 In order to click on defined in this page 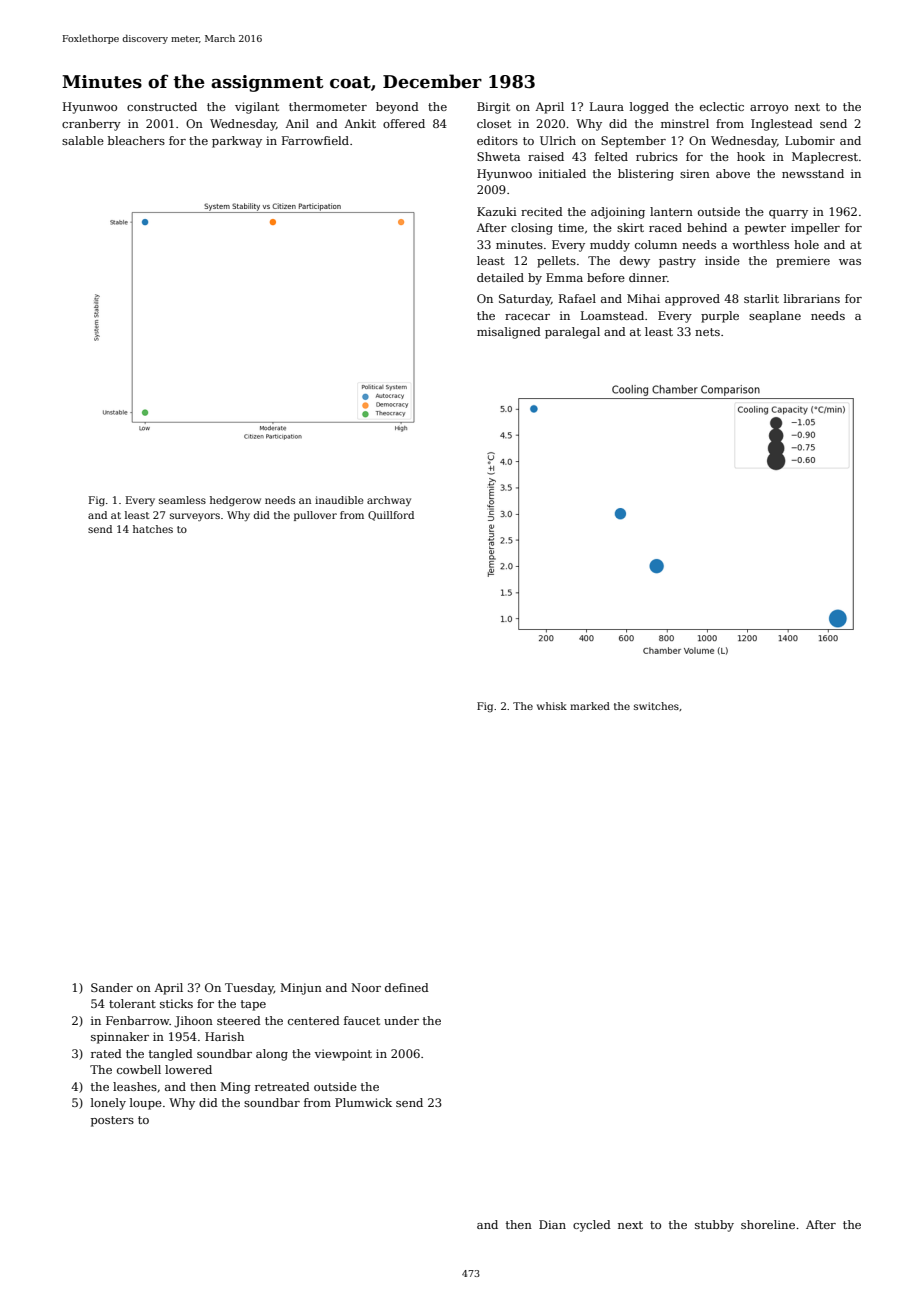, I will do `click(407, 987)`.
